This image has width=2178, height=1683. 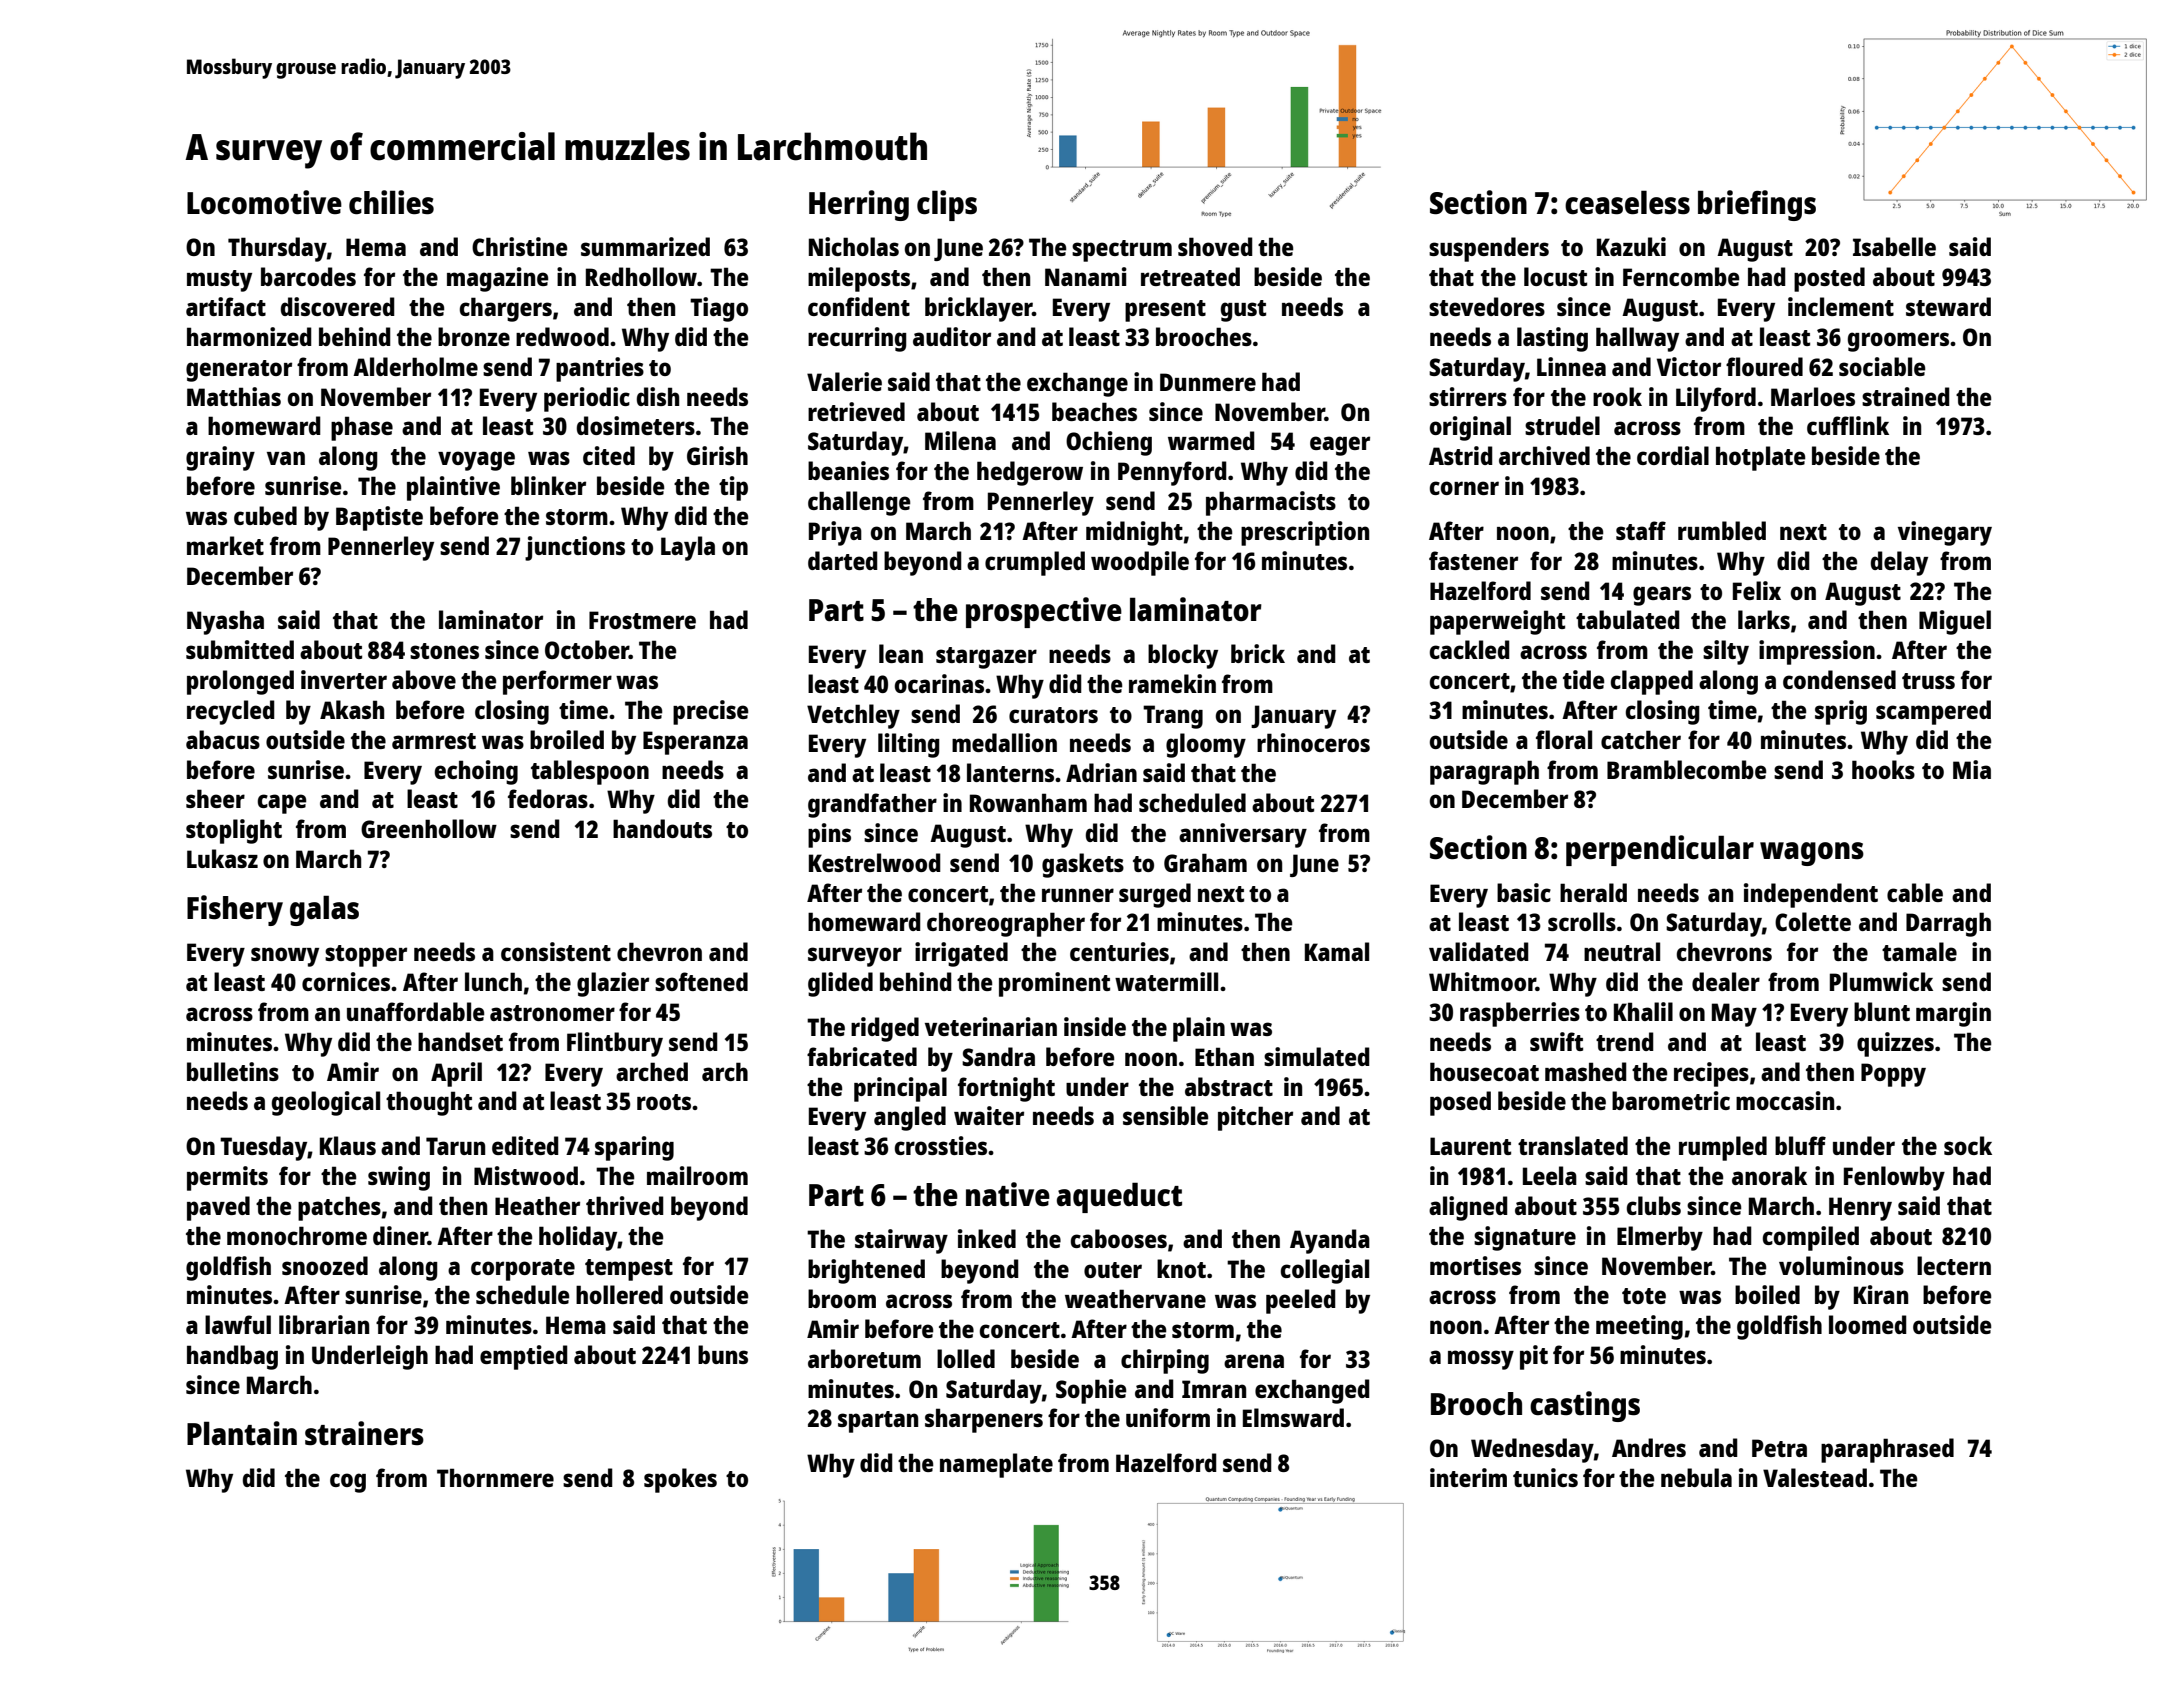 I want to click on aligned, so click(x=1468, y=1208).
